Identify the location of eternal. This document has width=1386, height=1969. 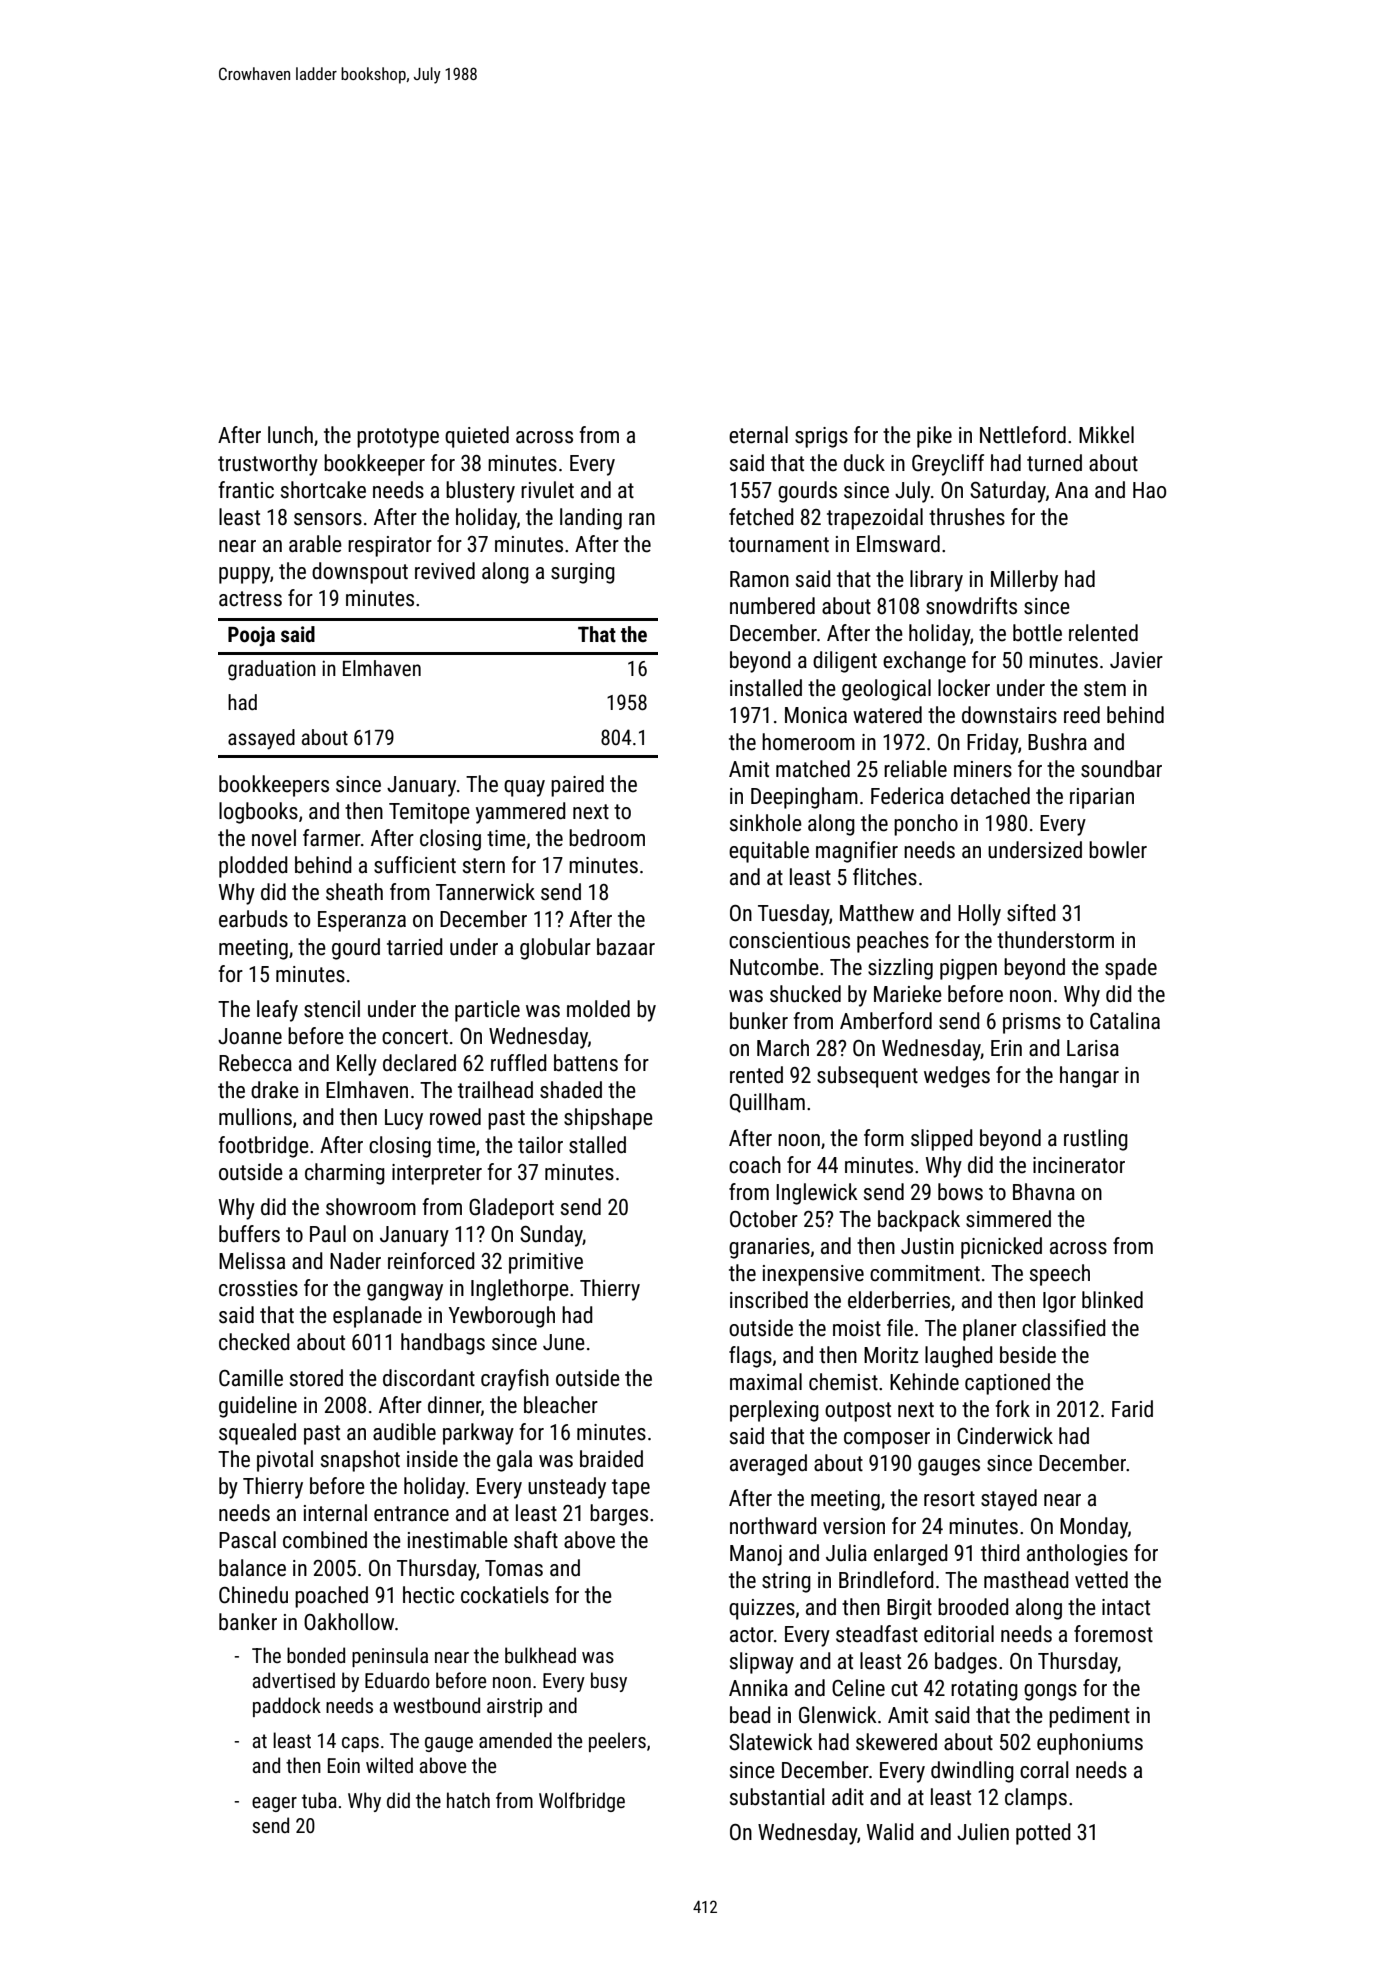
(758, 435).
